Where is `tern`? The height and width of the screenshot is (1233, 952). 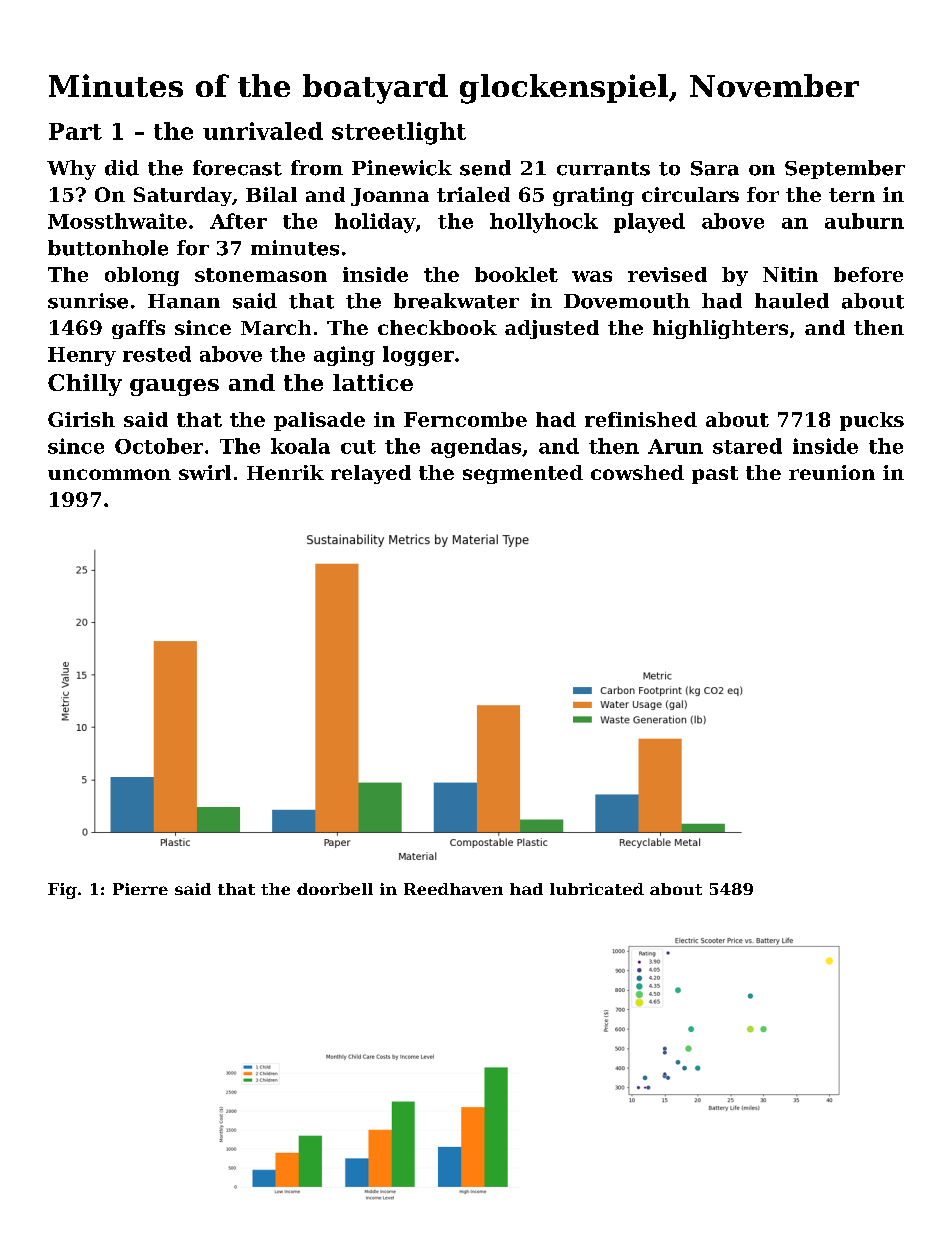 tern is located at coordinates (852, 195).
